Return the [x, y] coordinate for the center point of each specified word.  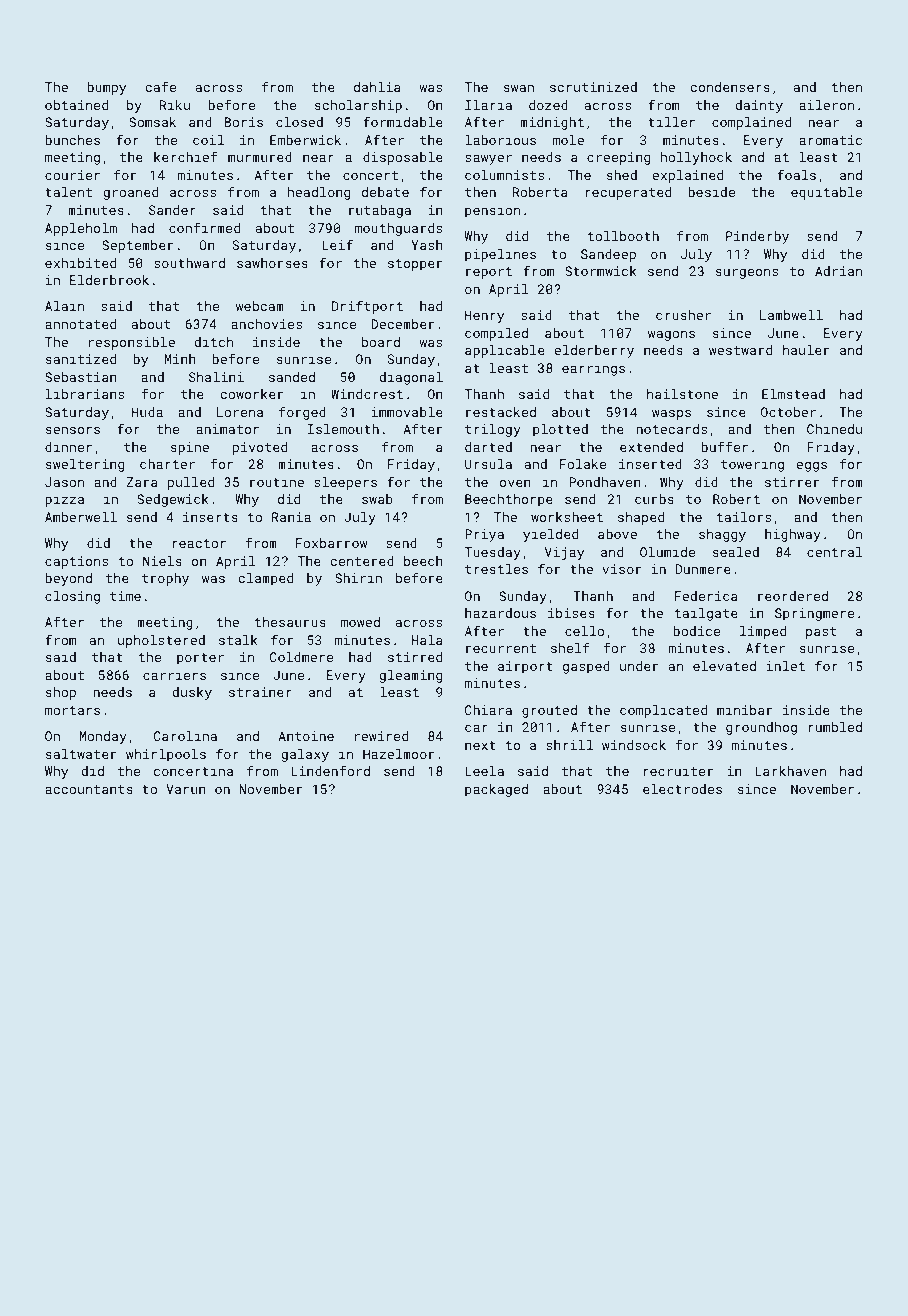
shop [61, 693]
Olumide [667, 552]
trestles [496, 569]
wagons [671, 336]
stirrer [792, 482]
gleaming [410, 676]
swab [377, 499]
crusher [683, 315]
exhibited [80, 263]
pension [492, 211]
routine [277, 482]
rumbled [835, 727]
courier [72, 175]
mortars [72, 710]
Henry [484, 316]
